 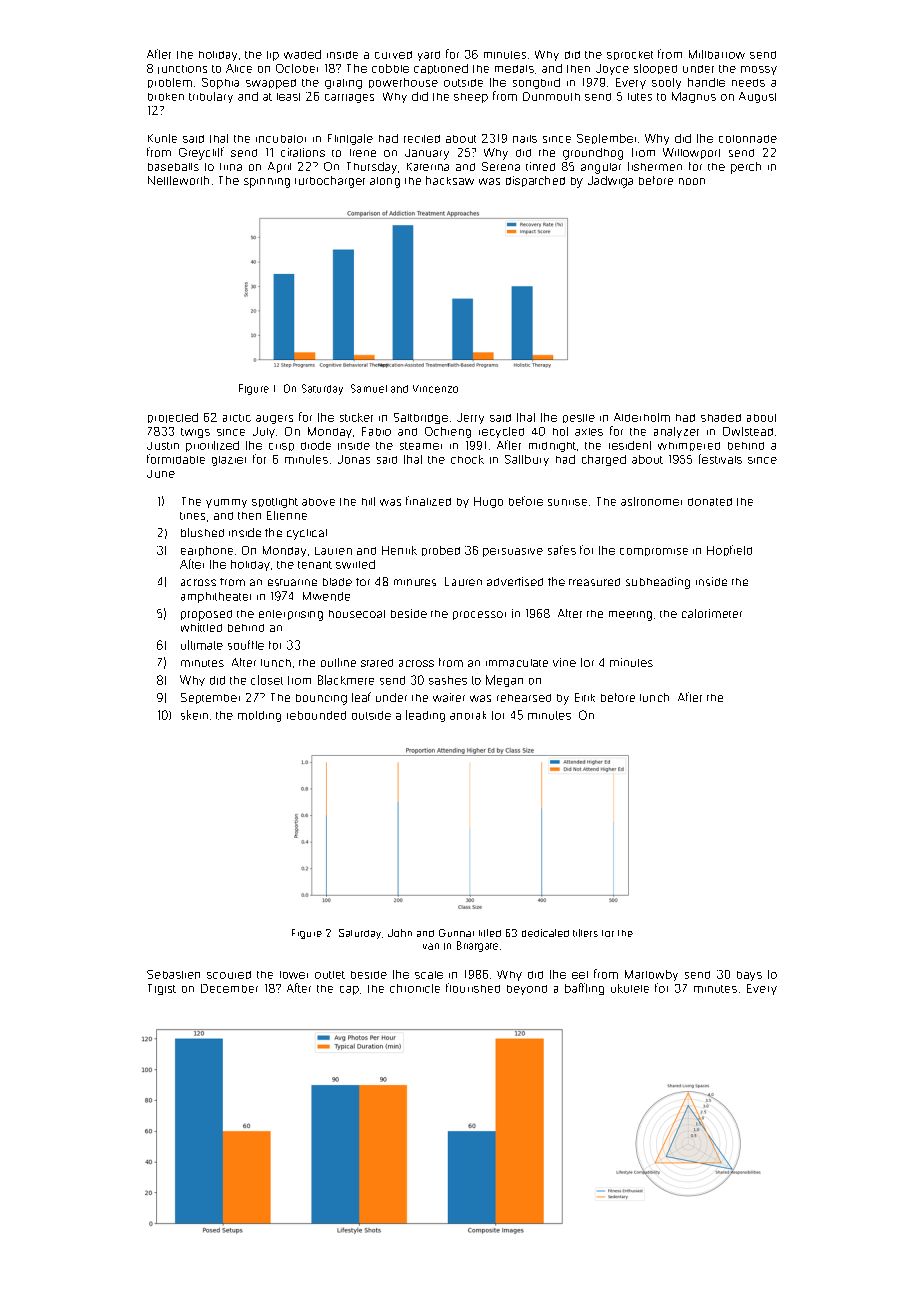 I want to click on Serena, so click(x=501, y=166).
